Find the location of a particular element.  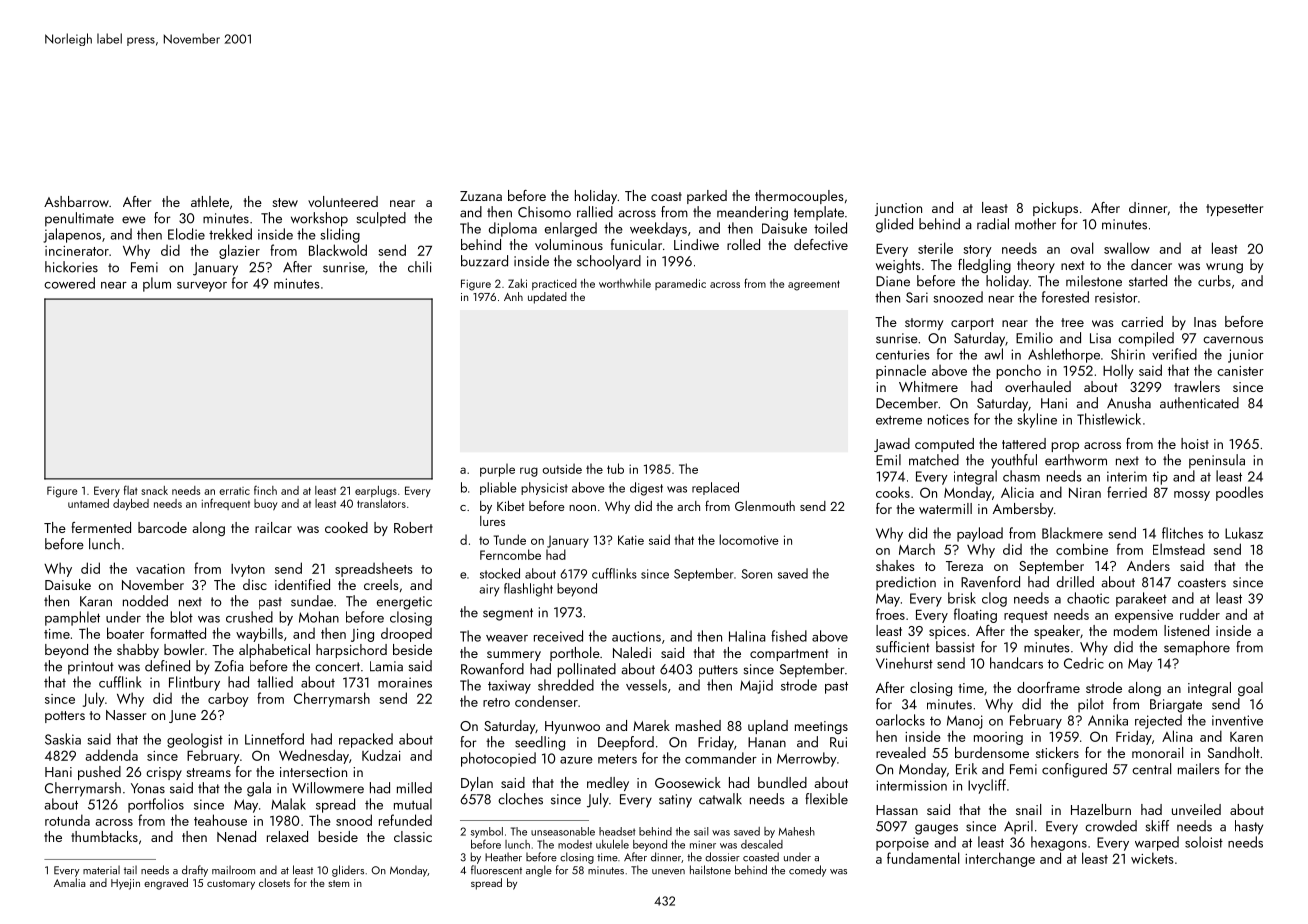

tub is located at coordinates (615, 468).
